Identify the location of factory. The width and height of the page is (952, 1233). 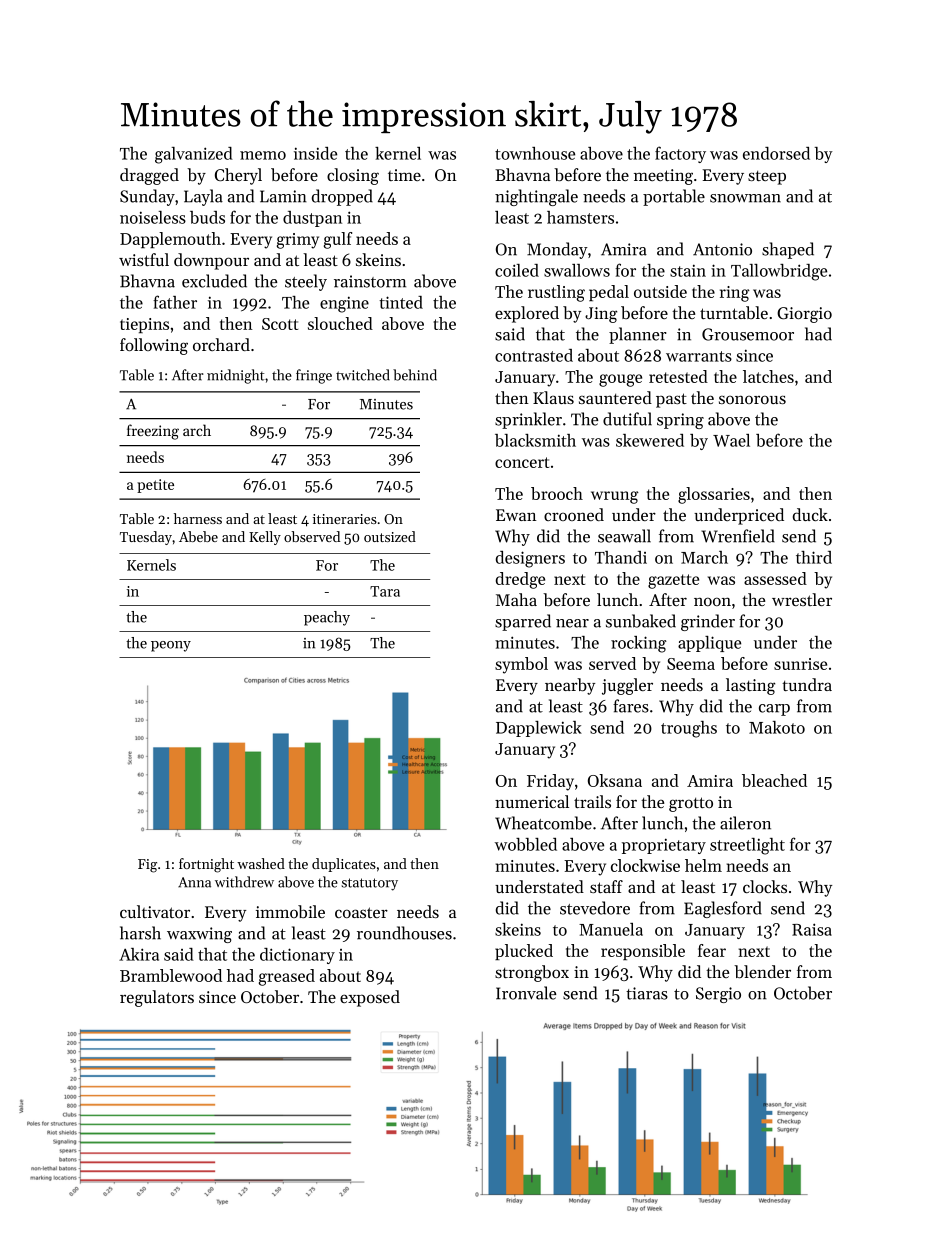
(680, 154).
